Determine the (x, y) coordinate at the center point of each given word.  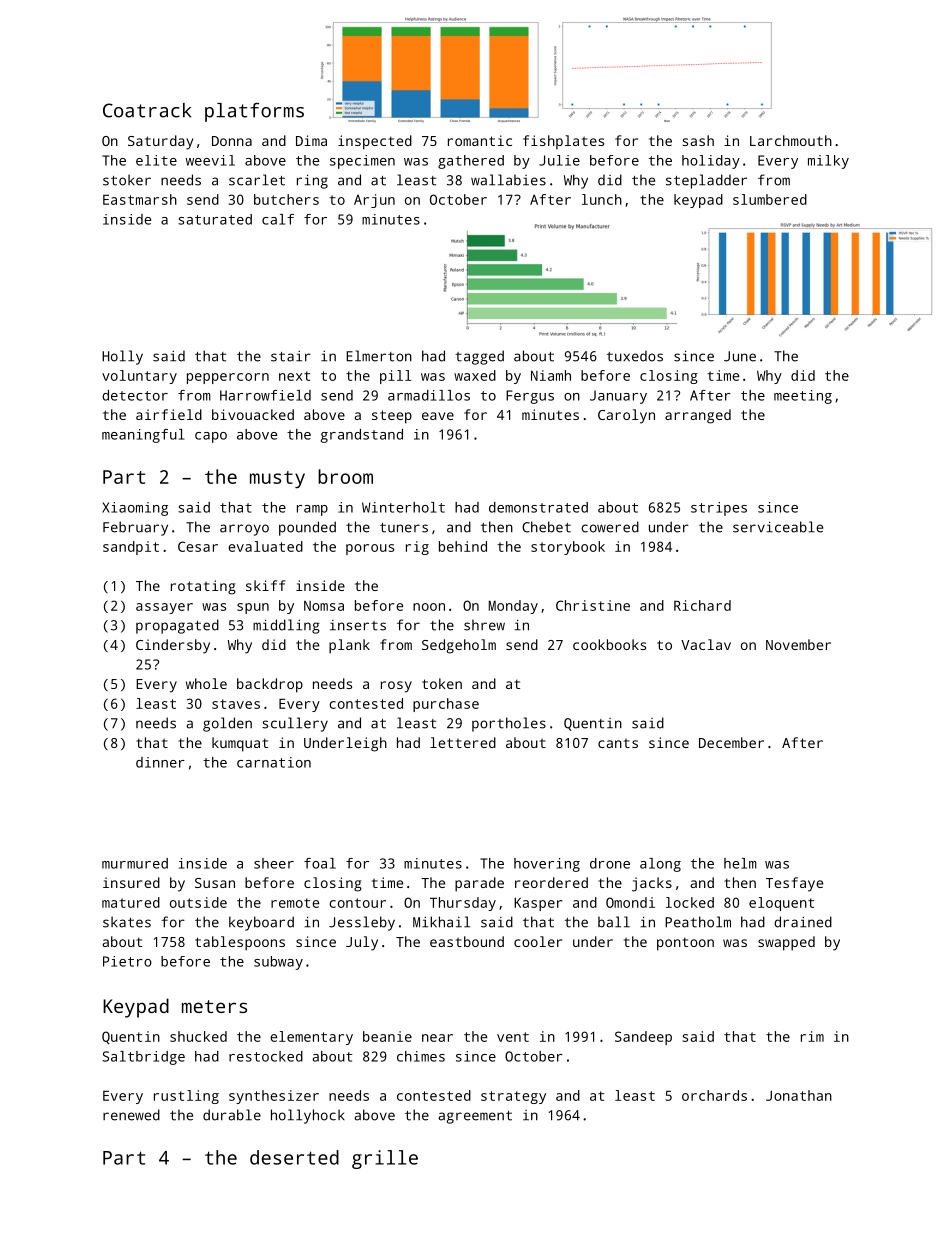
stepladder (706, 181)
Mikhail (441, 922)
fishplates (563, 142)
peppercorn (228, 378)
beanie (387, 1036)
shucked (198, 1036)
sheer (274, 863)
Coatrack (147, 110)
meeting (803, 397)
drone (610, 863)
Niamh (551, 375)
